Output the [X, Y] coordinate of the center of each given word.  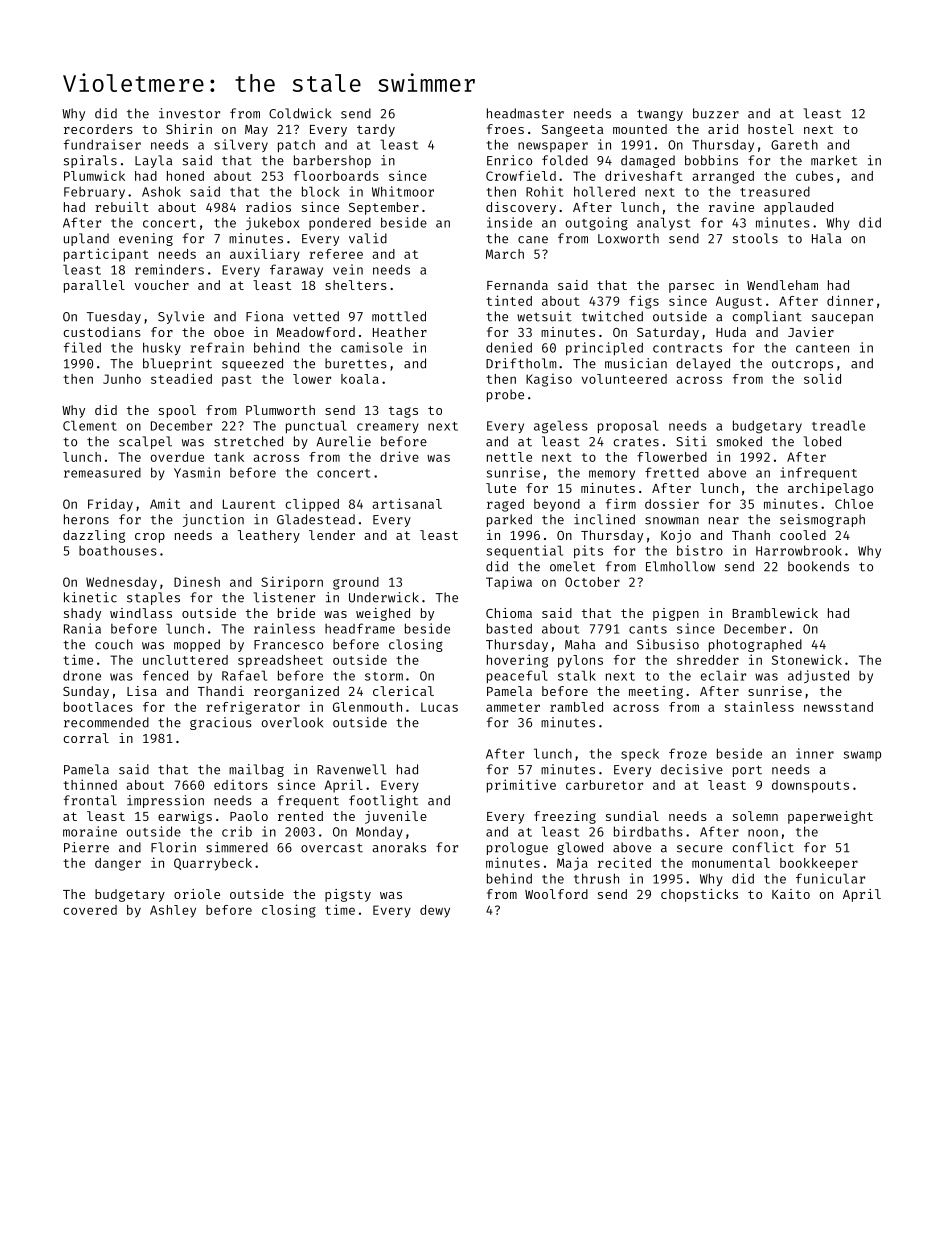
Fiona [264, 316]
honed [185, 176]
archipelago [830, 489]
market [834, 160]
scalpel [145, 442]
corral [86, 738]
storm [384, 676]
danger [118, 864]
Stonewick [807, 659]
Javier [811, 332]
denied [509, 347]
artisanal [407, 503]
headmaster [525, 113]
